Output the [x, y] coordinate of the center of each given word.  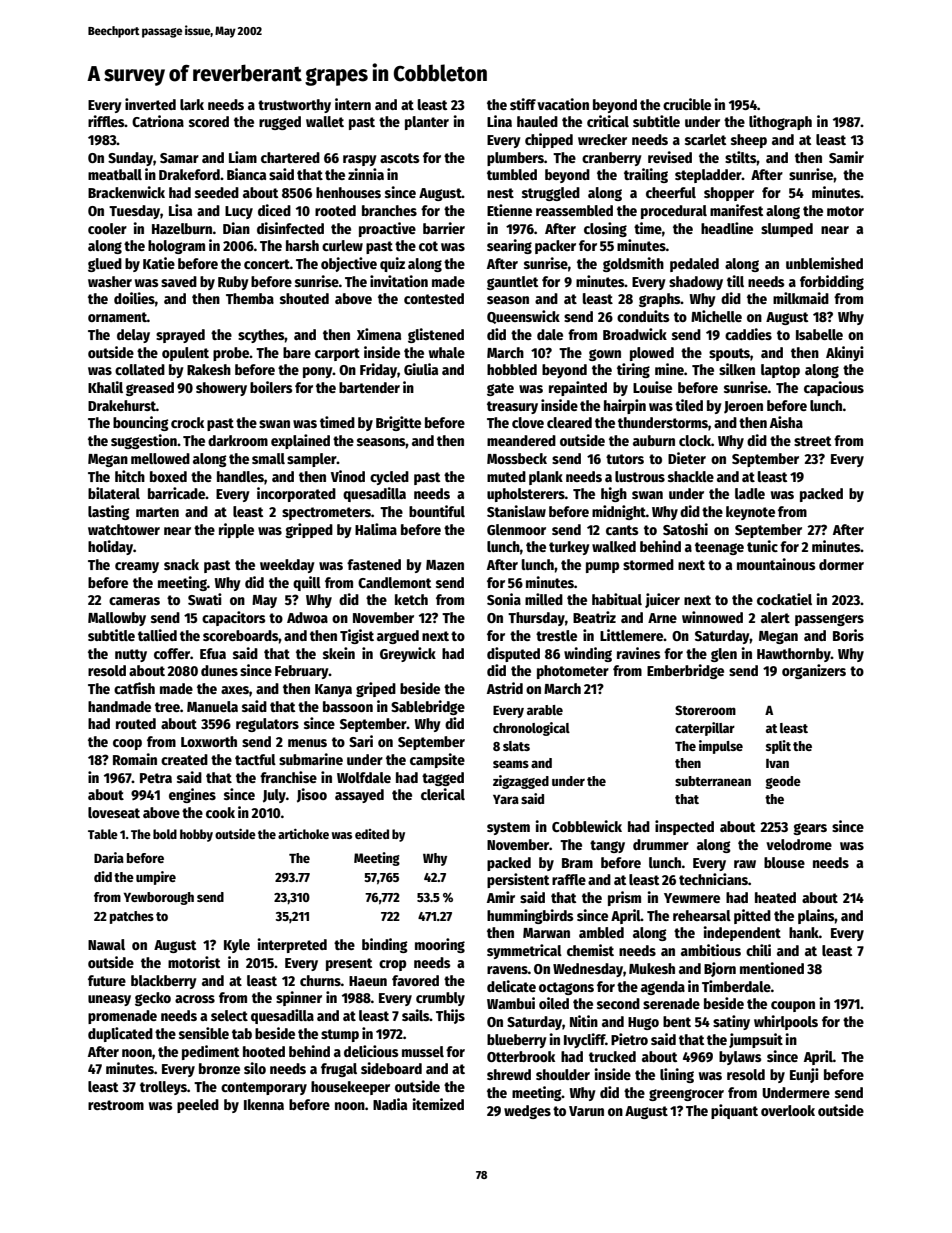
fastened [374, 564]
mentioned [772, 968]
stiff [523, 104]
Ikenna [264, 1104]
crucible [687, 104]
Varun [586, 1111]
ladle [750, 493]
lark [192, 104]
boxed [168, 476]
